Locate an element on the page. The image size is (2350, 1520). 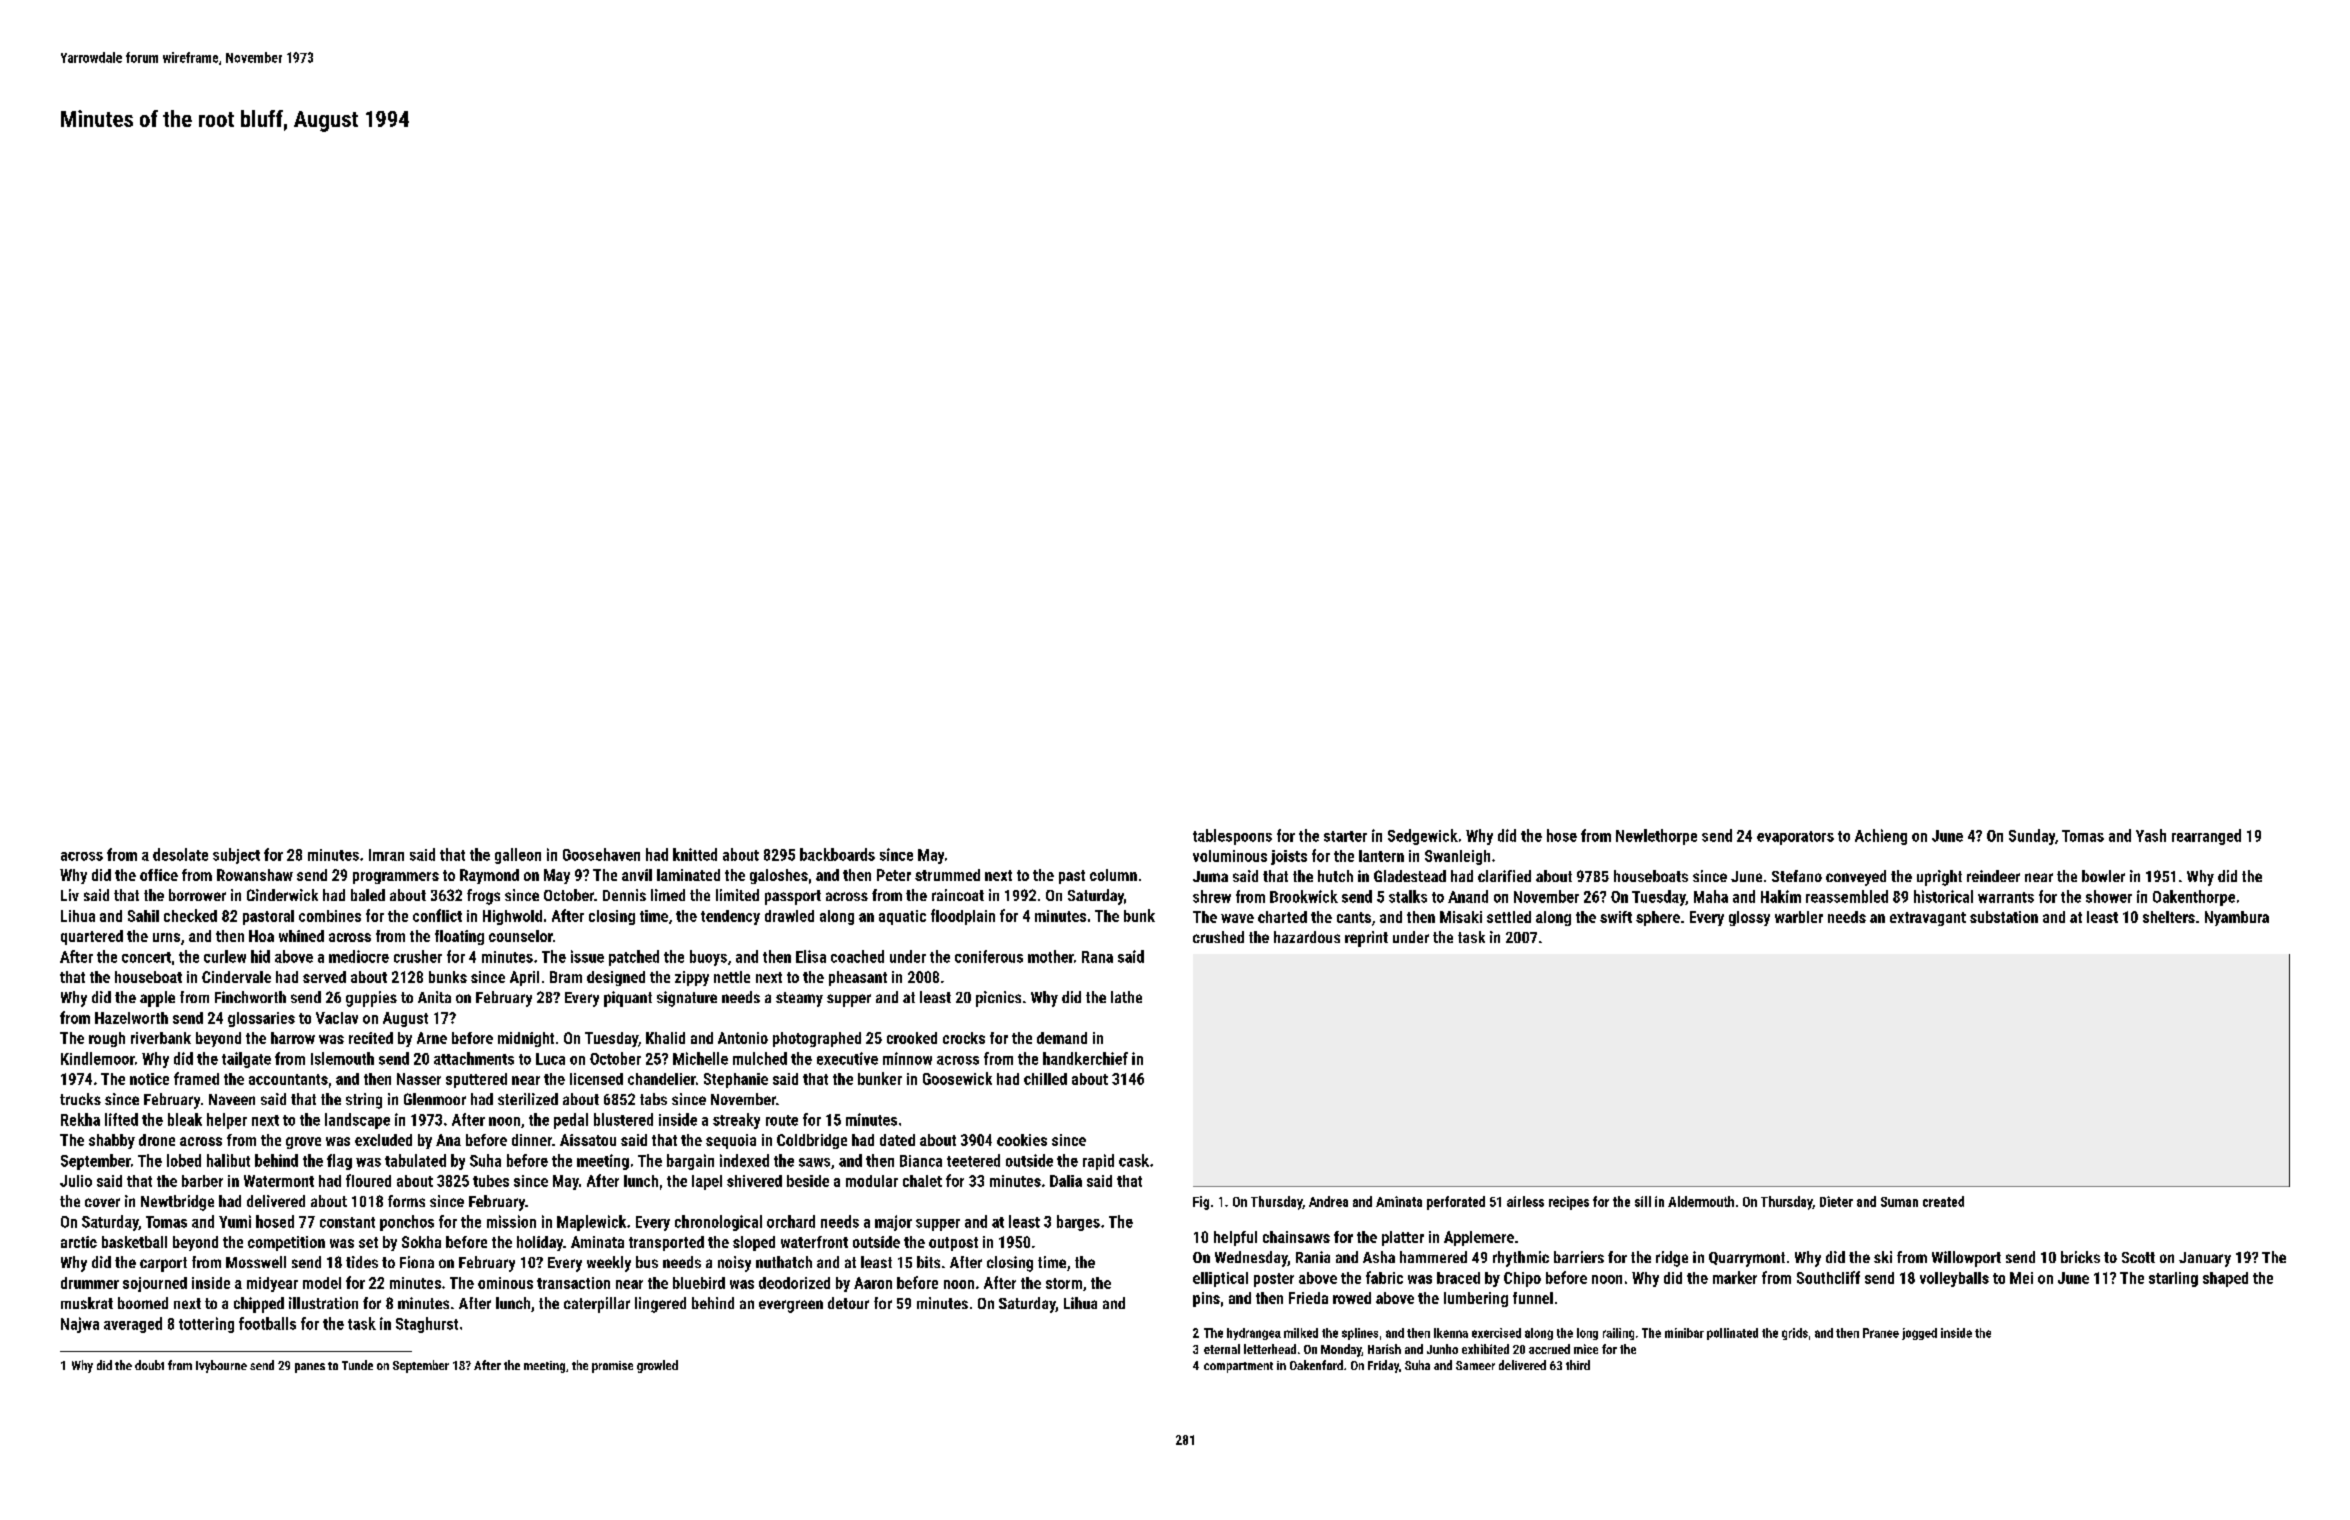
Suman is located at coordinates (1899, 1202).
